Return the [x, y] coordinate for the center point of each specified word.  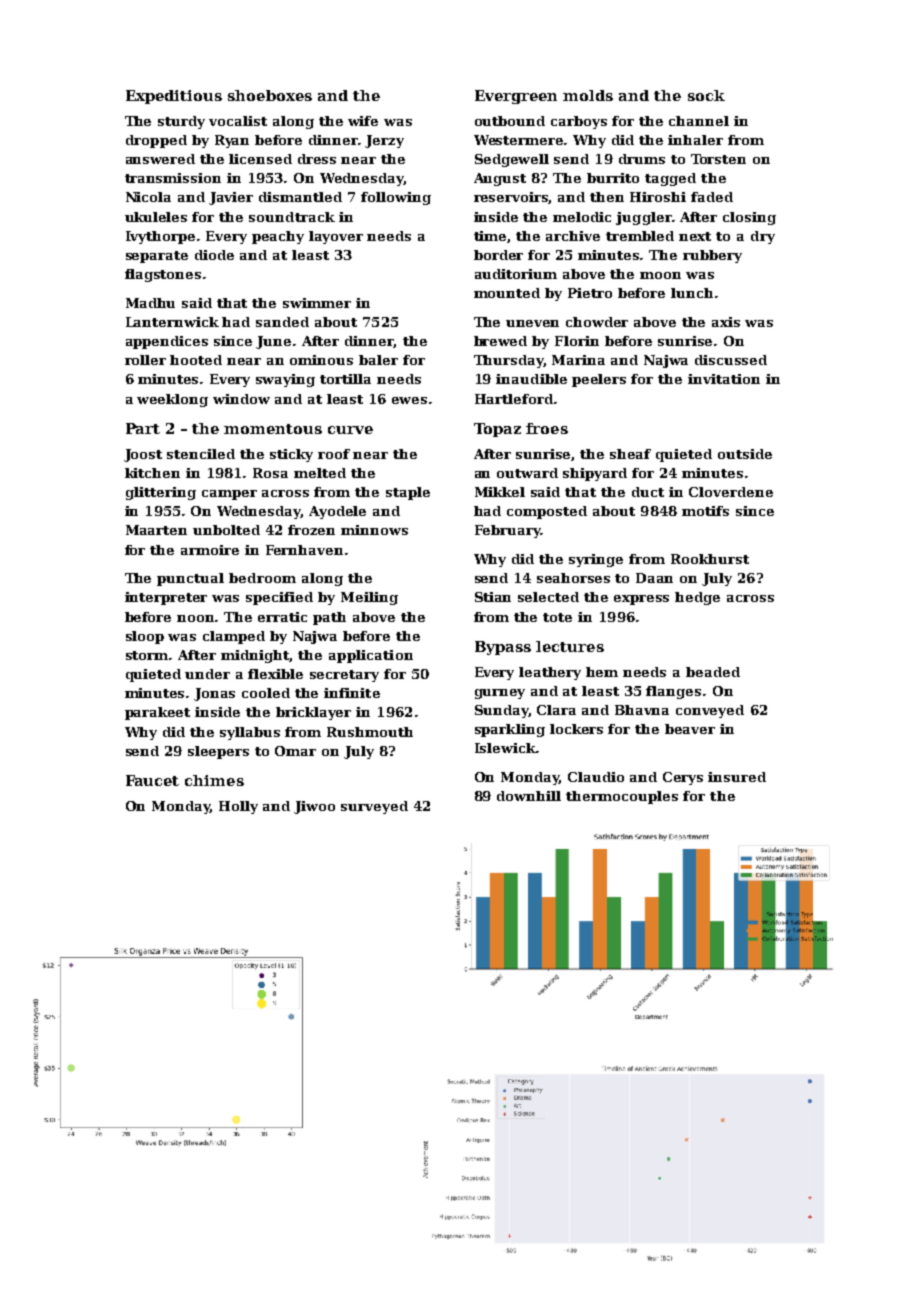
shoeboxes [270, 95]
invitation [724, 379]
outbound [510, 121]
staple [408, 493]
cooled [266, 693]
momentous [273, 429]
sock [706, 95]
